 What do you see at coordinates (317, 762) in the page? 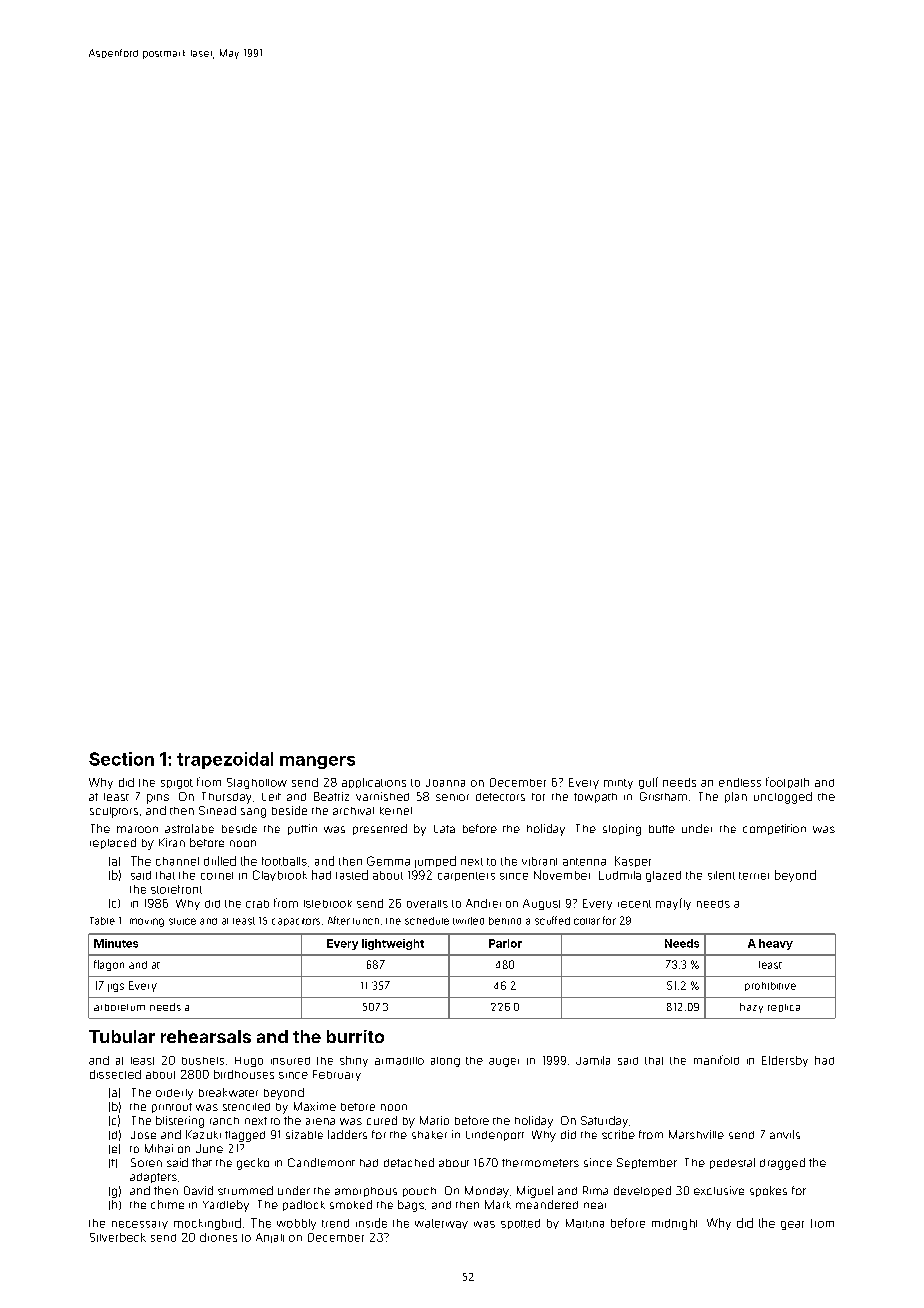
I see `mangers` at bounding box center [317, 762].
